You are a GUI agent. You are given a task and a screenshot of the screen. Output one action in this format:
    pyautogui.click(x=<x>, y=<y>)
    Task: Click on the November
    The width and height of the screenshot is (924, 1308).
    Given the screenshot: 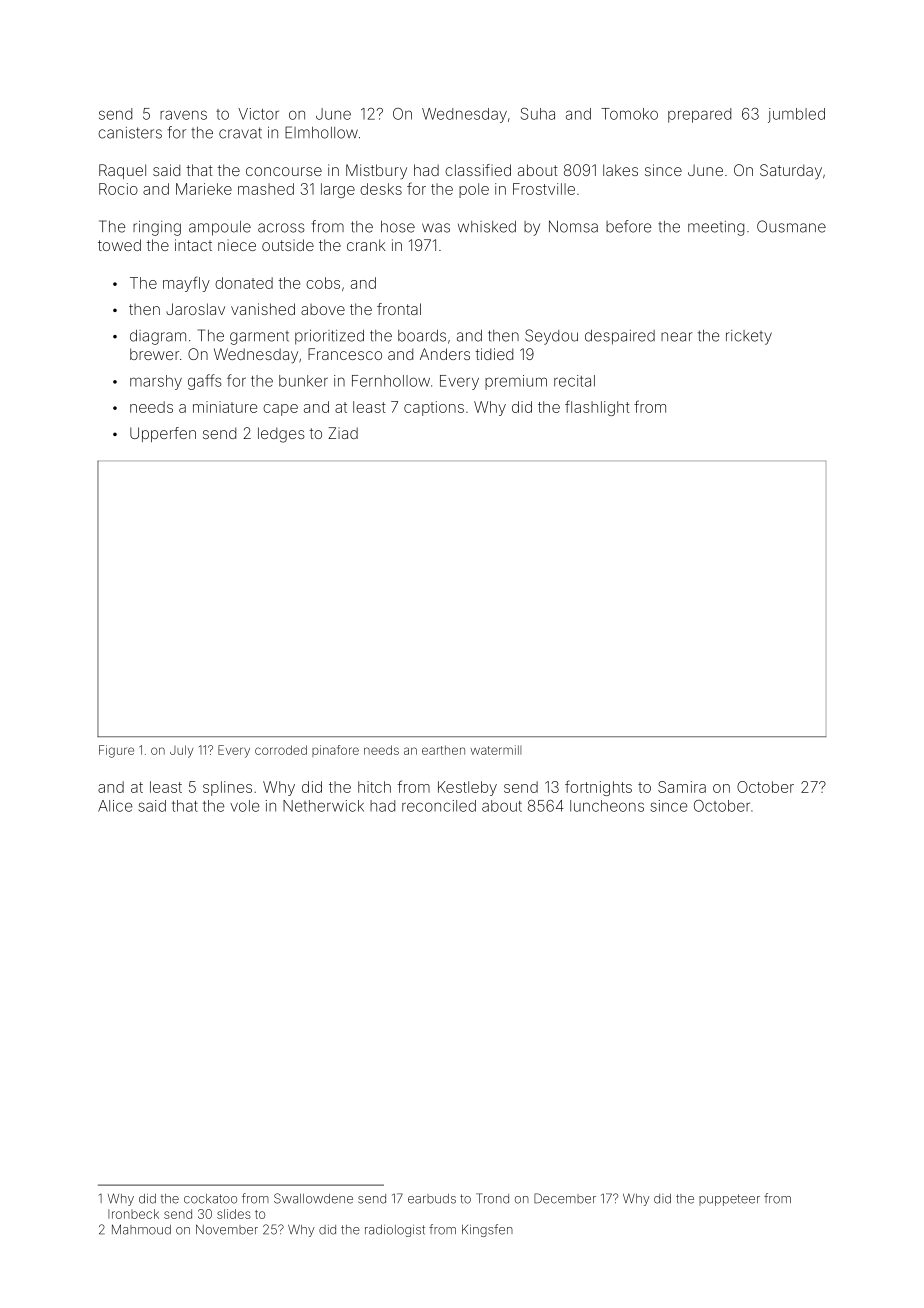 What is the action you would take?
    pyautogui.click(x=227, y=1229)
